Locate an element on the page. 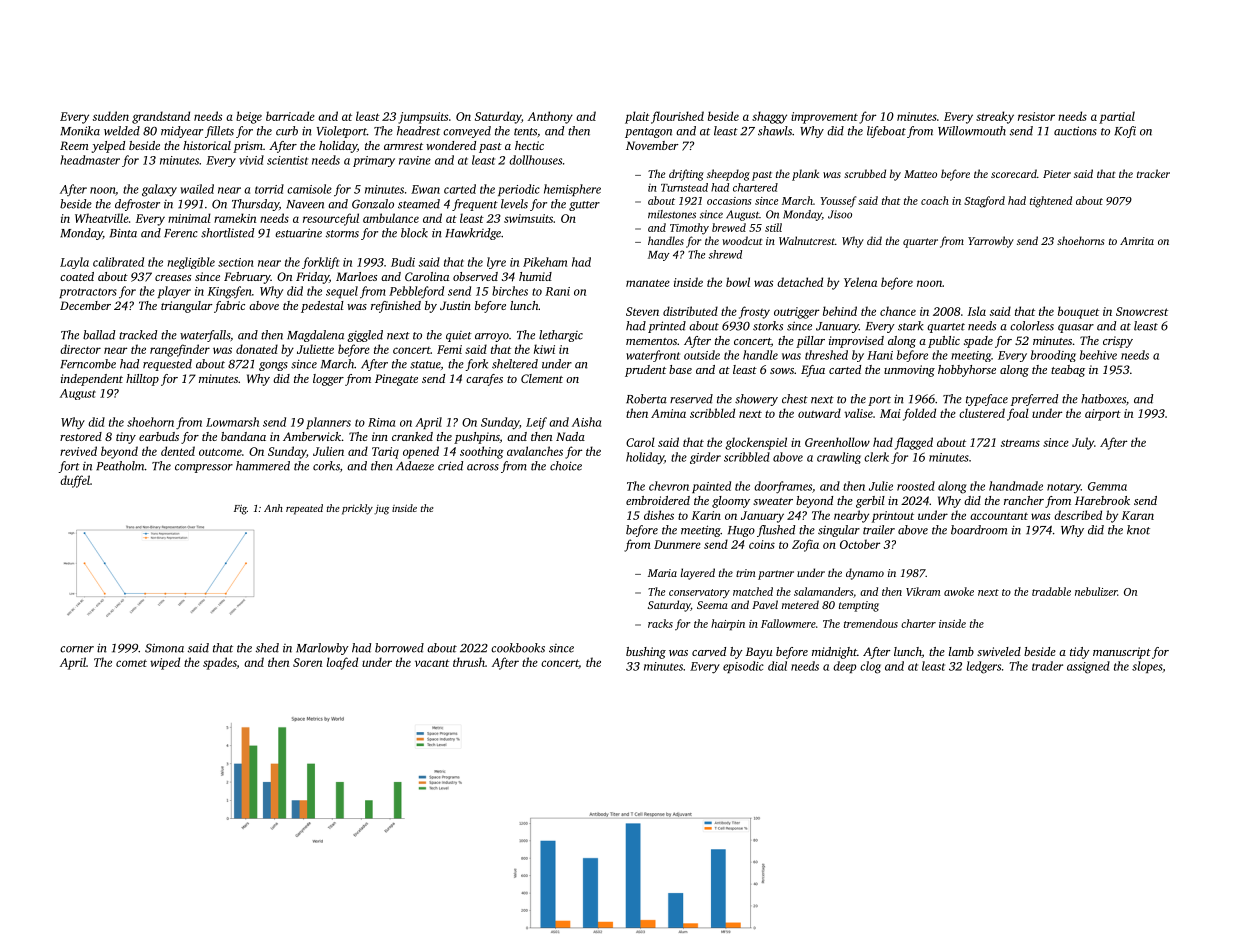 Image resolution: width=1233 pixels, height=952 pixels. Clement is located at coordinates (542, 378).
